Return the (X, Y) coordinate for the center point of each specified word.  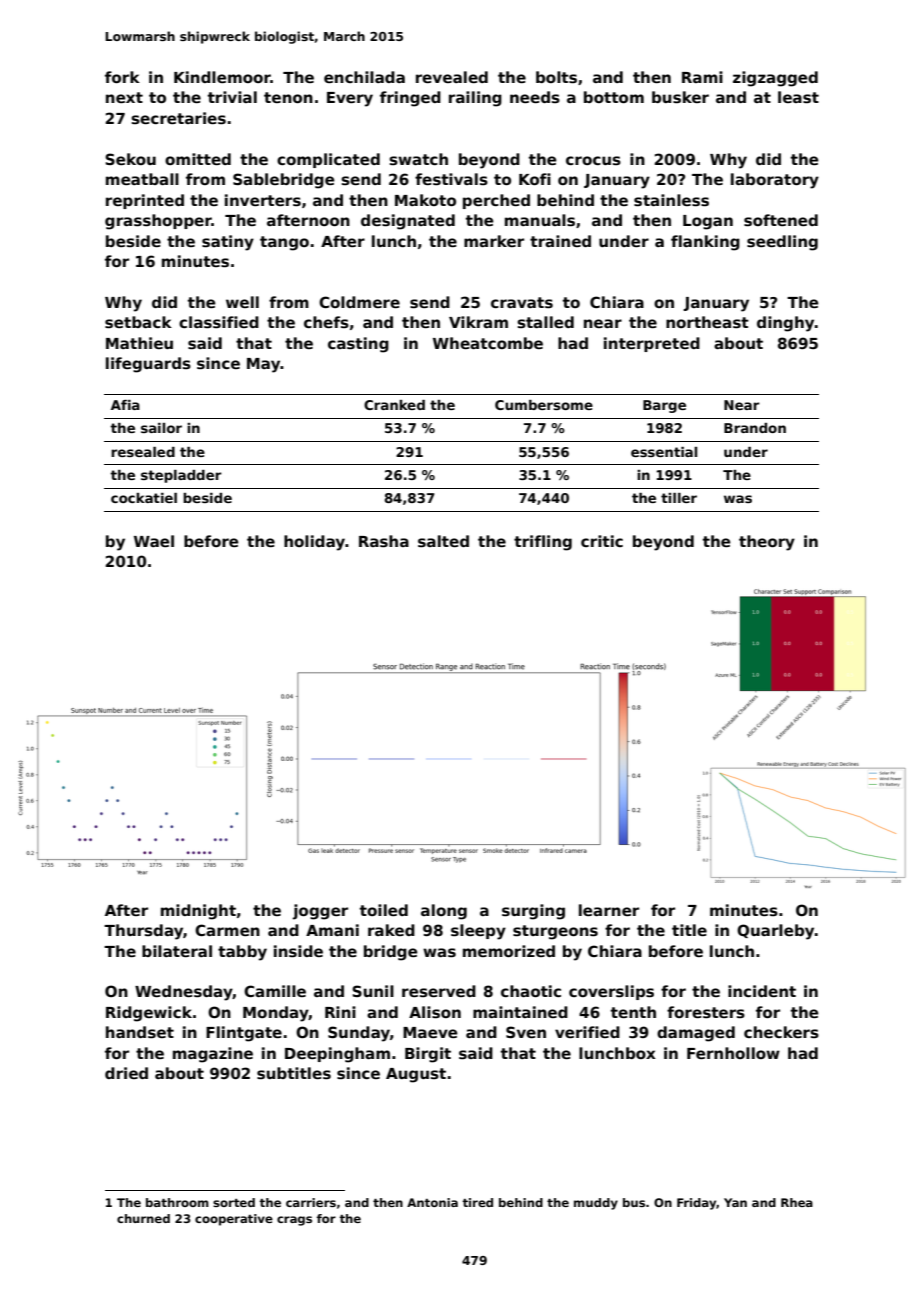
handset (140, 1032)
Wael (154, 541)
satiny (228, 243)
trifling (543, 543)
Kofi (535, 179)
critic (602, 541)
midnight (198, 912)
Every (350, 99)
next (124, 97)
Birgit (428, 1055)
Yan (735, 1202)
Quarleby (775, 932)
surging (533, 912)
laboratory (775, 181)
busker (680, 97)
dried (126, 1073)
